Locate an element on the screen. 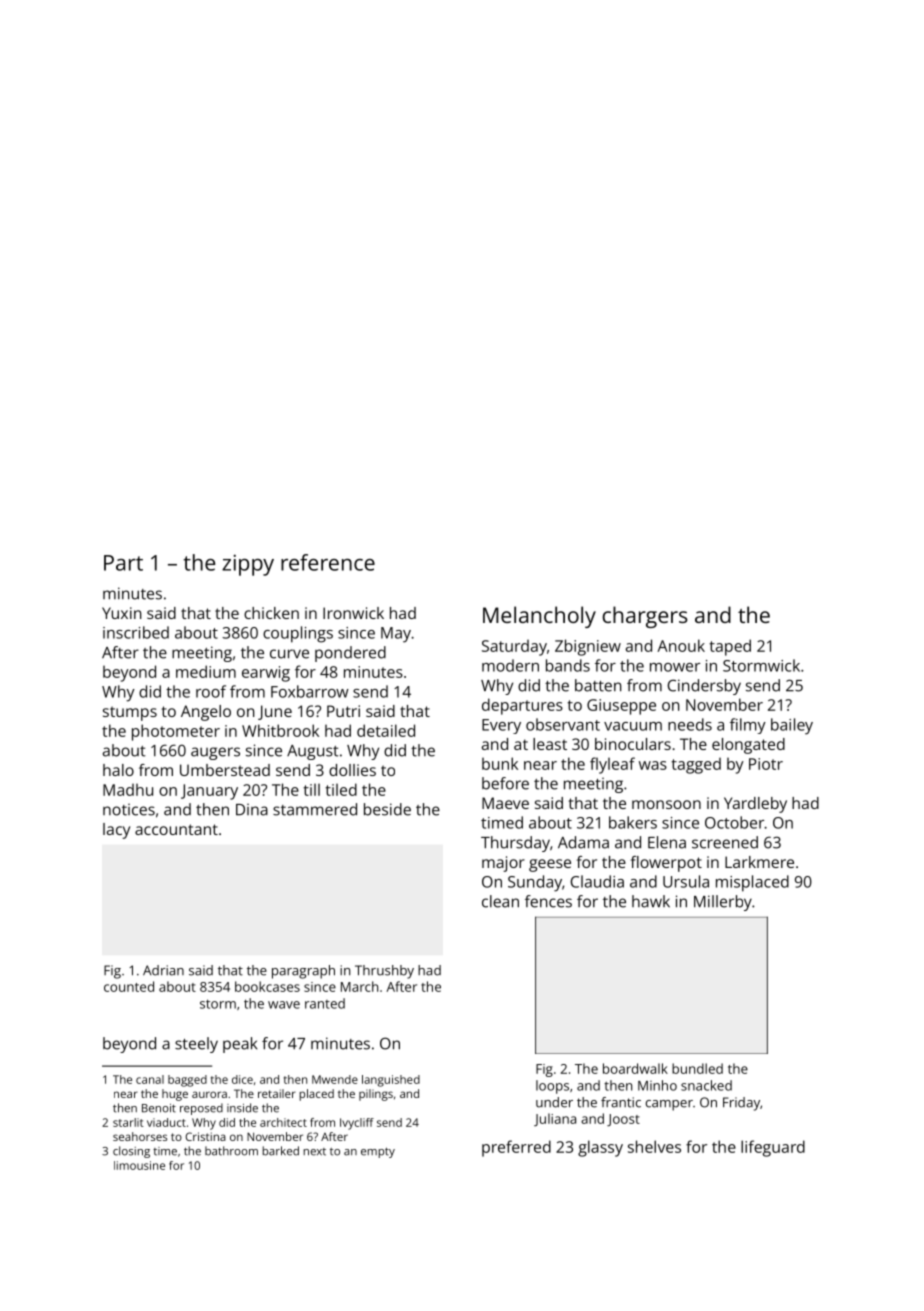  stumps is located at coordinates (130, 713).
